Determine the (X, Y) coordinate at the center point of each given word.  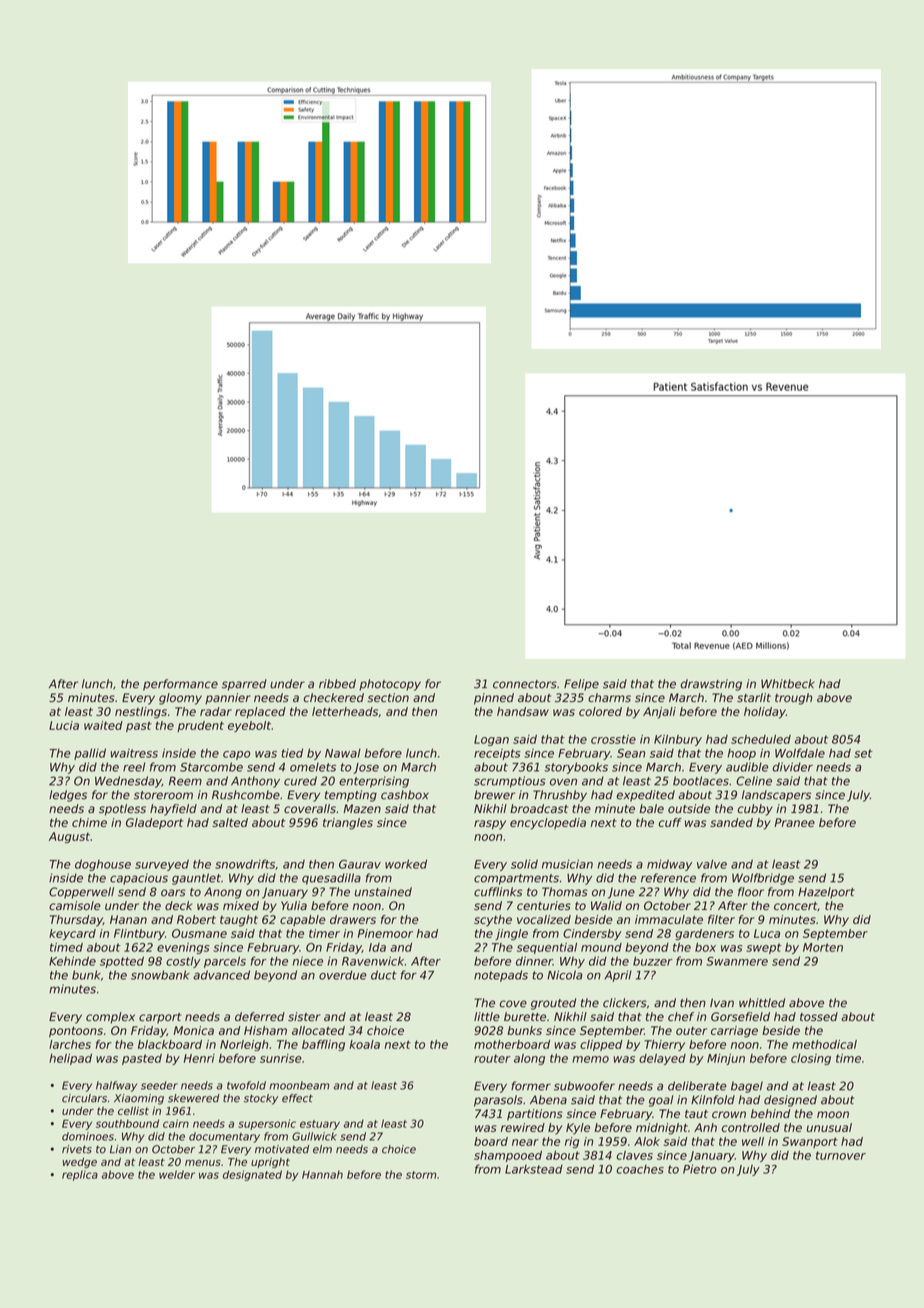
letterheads (345, 711)
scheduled (761, 739)
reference (668, 878)
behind (770, 1113)
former (531, 1086)
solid (524, 864)
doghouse (103, 865)
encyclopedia (548, 824)
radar (216, 711)
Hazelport (826, 893)
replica (80, 1175)
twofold (246, 1085)
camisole (75, 905)
